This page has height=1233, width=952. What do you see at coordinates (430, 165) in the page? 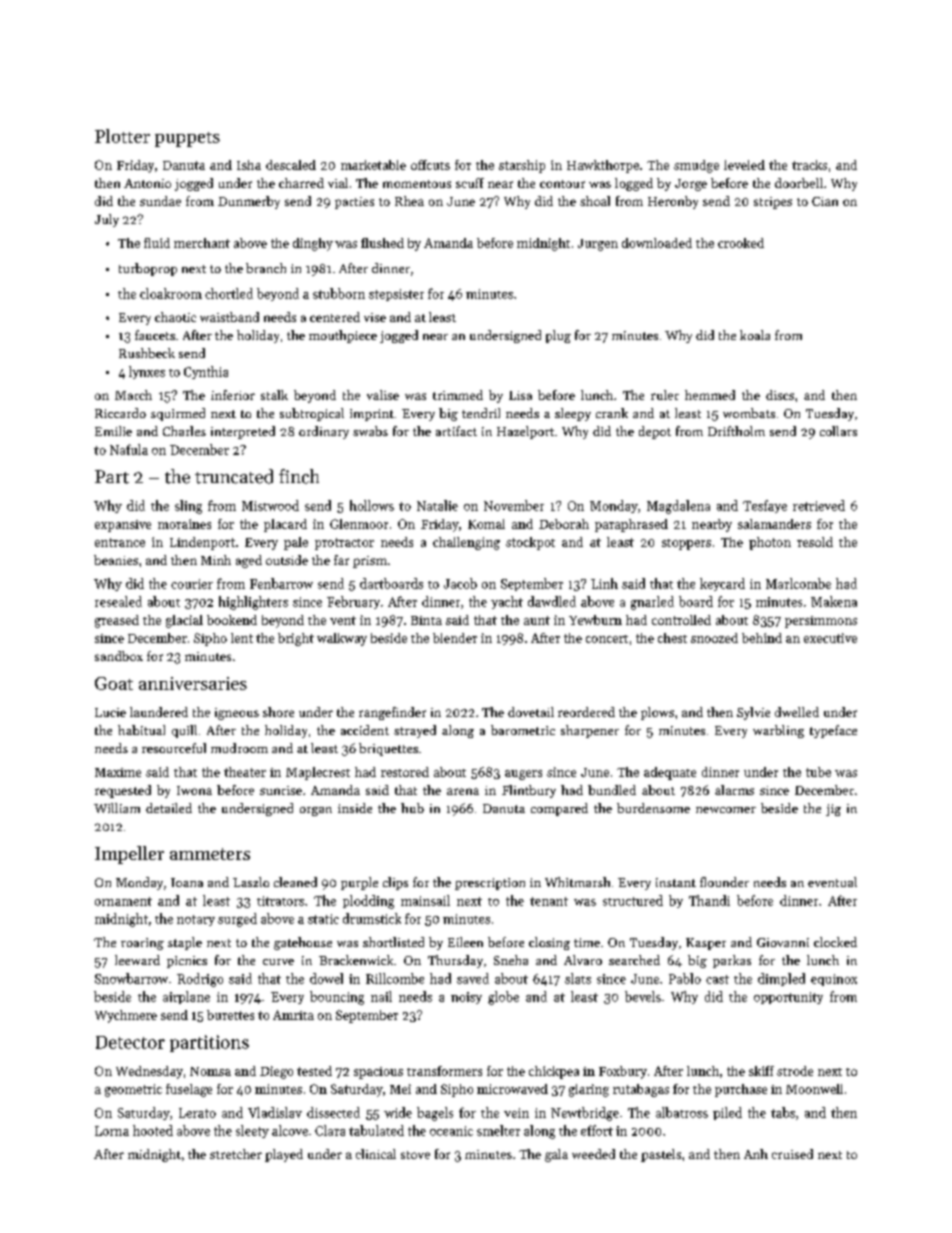
I see `offcuts` at bounding box center [430, 165].
